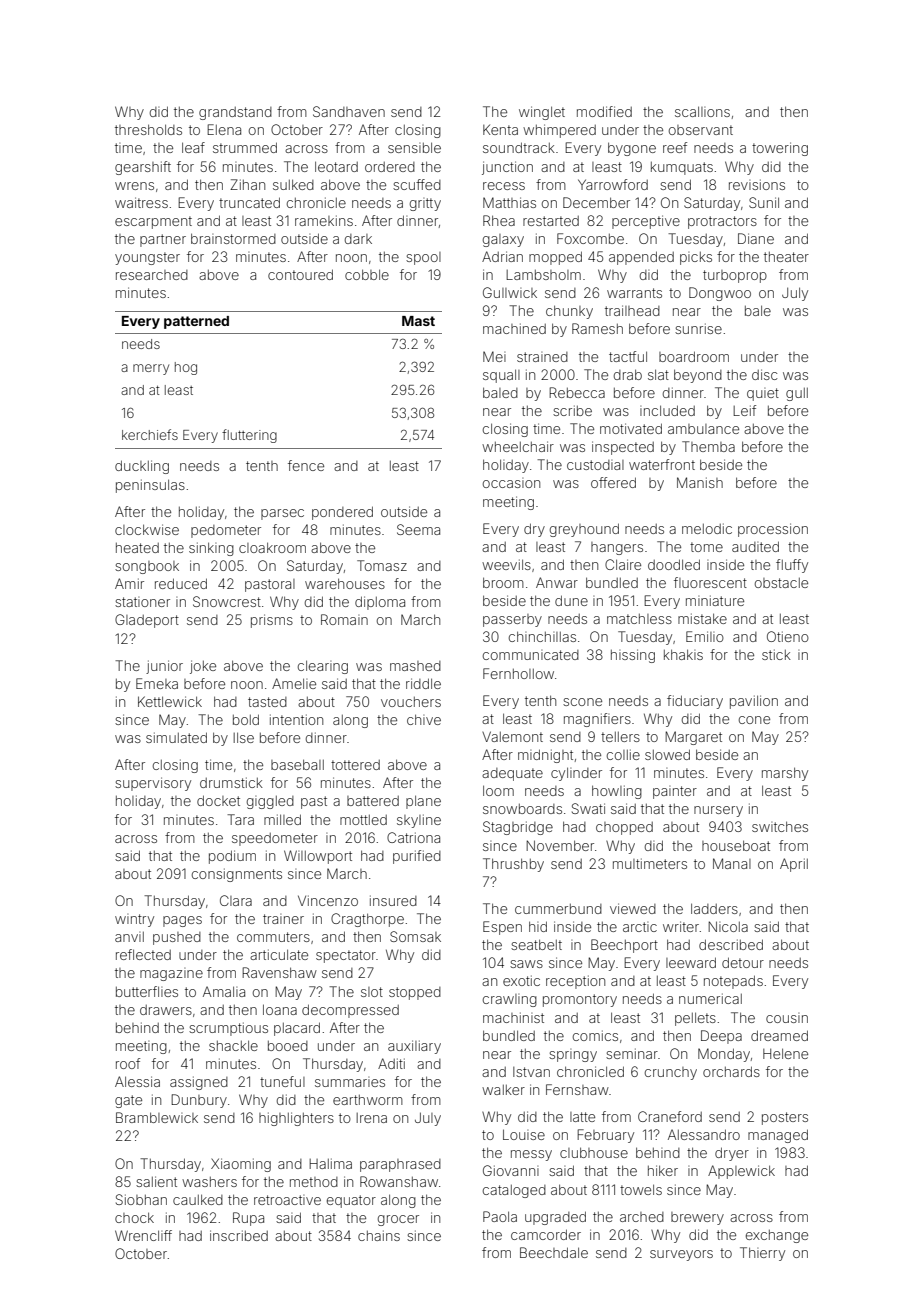  I want to click on diploma, so click(380, 603).
